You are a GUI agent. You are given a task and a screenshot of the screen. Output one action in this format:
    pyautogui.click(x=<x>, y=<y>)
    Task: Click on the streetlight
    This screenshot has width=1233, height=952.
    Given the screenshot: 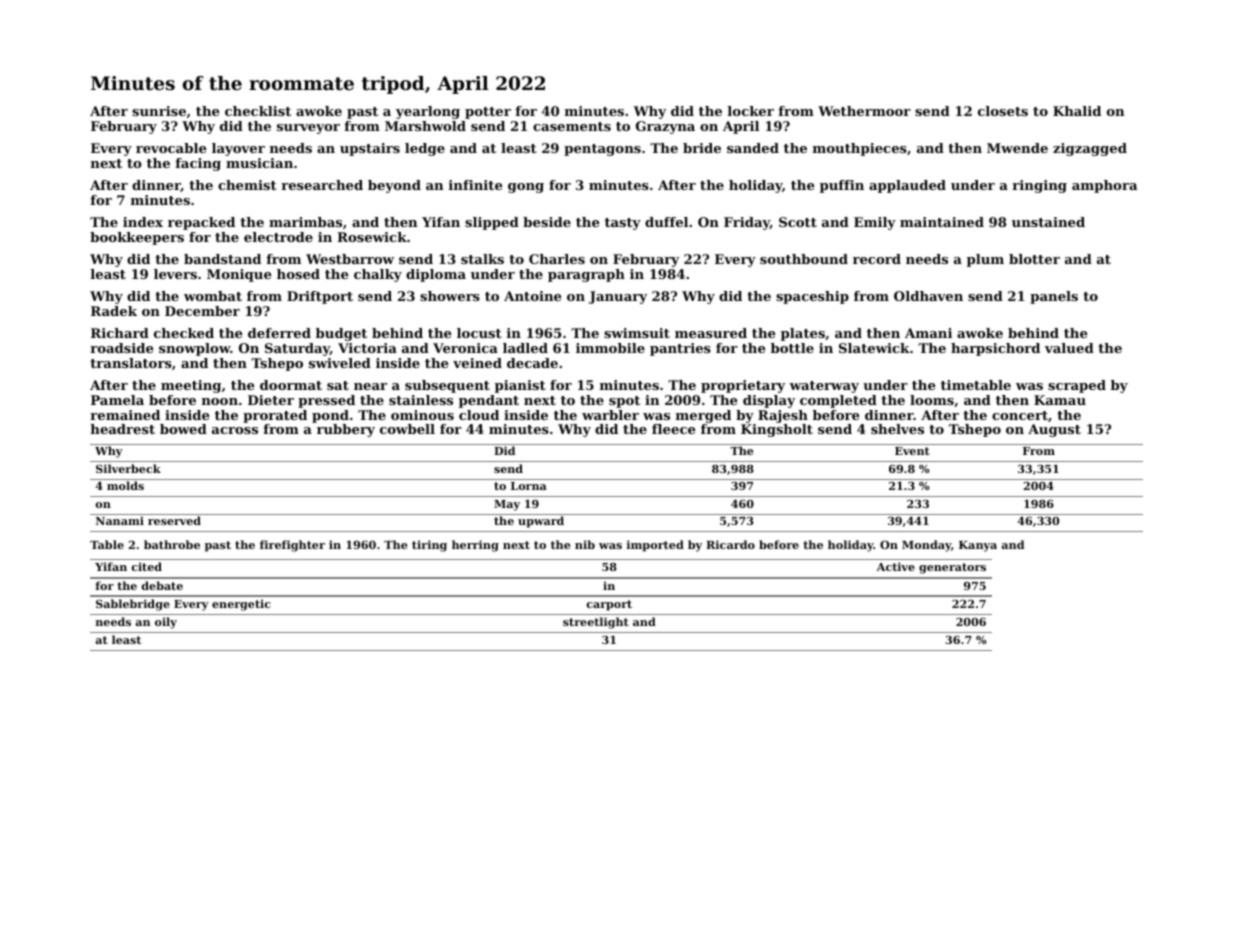 What is the action you would take?
    pyautogui.click(x=596, y=623)
